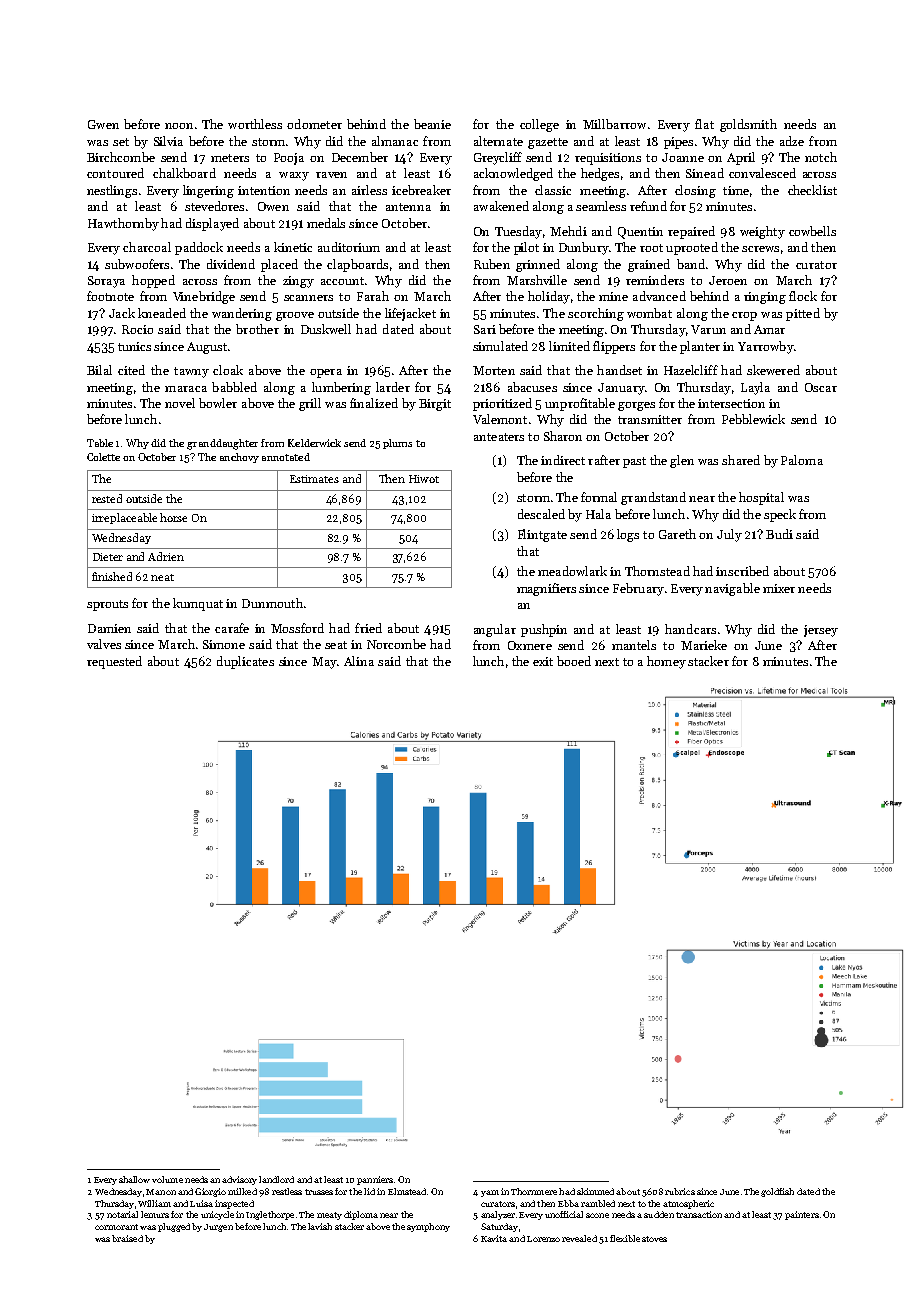 This document has height=1308, width=924. What do you see at coordinates (167, 1179) in the document?
I see `volume` at bounding box center [167, 1179].
